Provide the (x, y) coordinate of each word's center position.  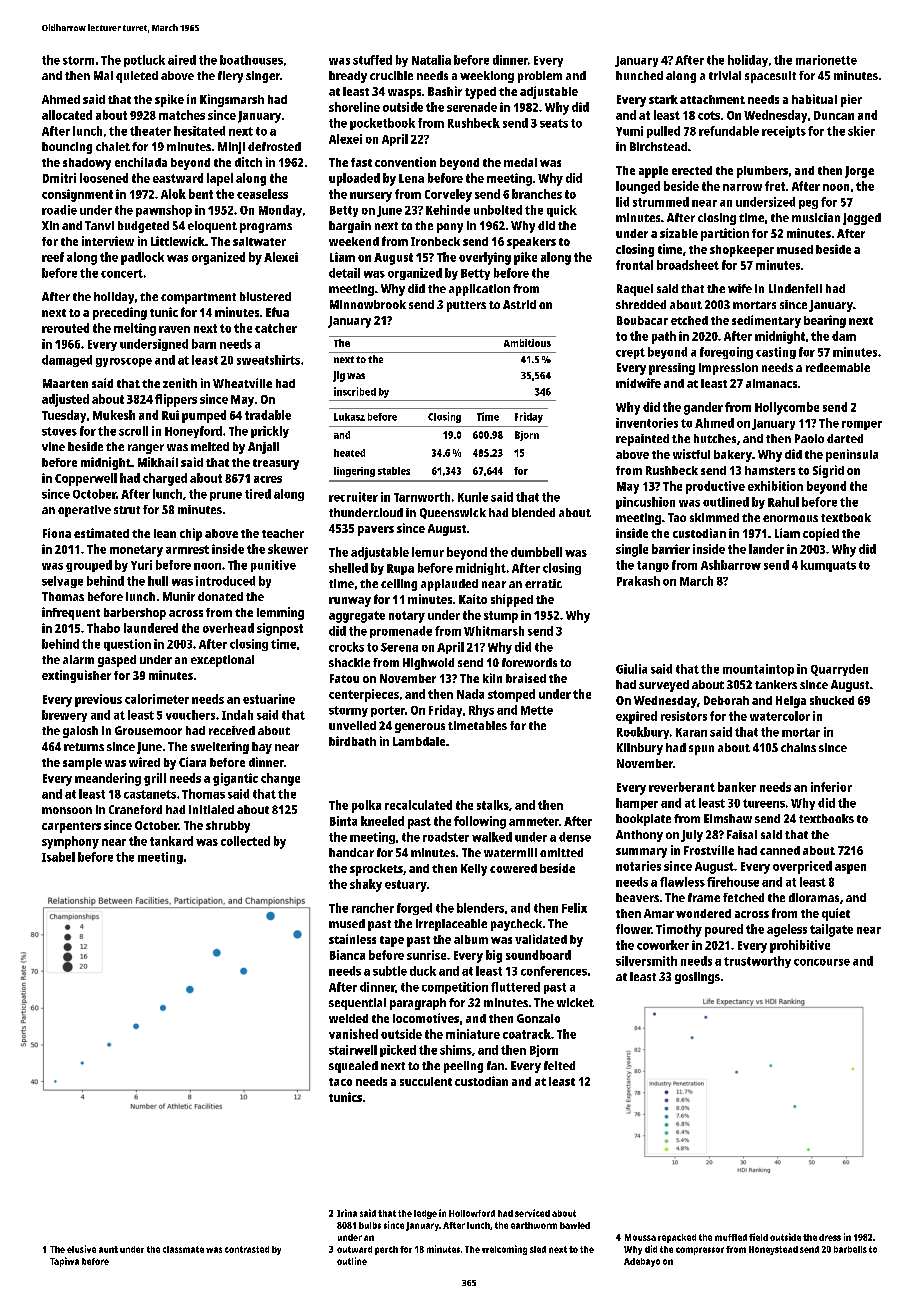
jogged (862, 219)
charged (165, 479)
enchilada (141, 162)
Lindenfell (795, 288)
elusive (81, 1249)
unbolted (498, 210)
